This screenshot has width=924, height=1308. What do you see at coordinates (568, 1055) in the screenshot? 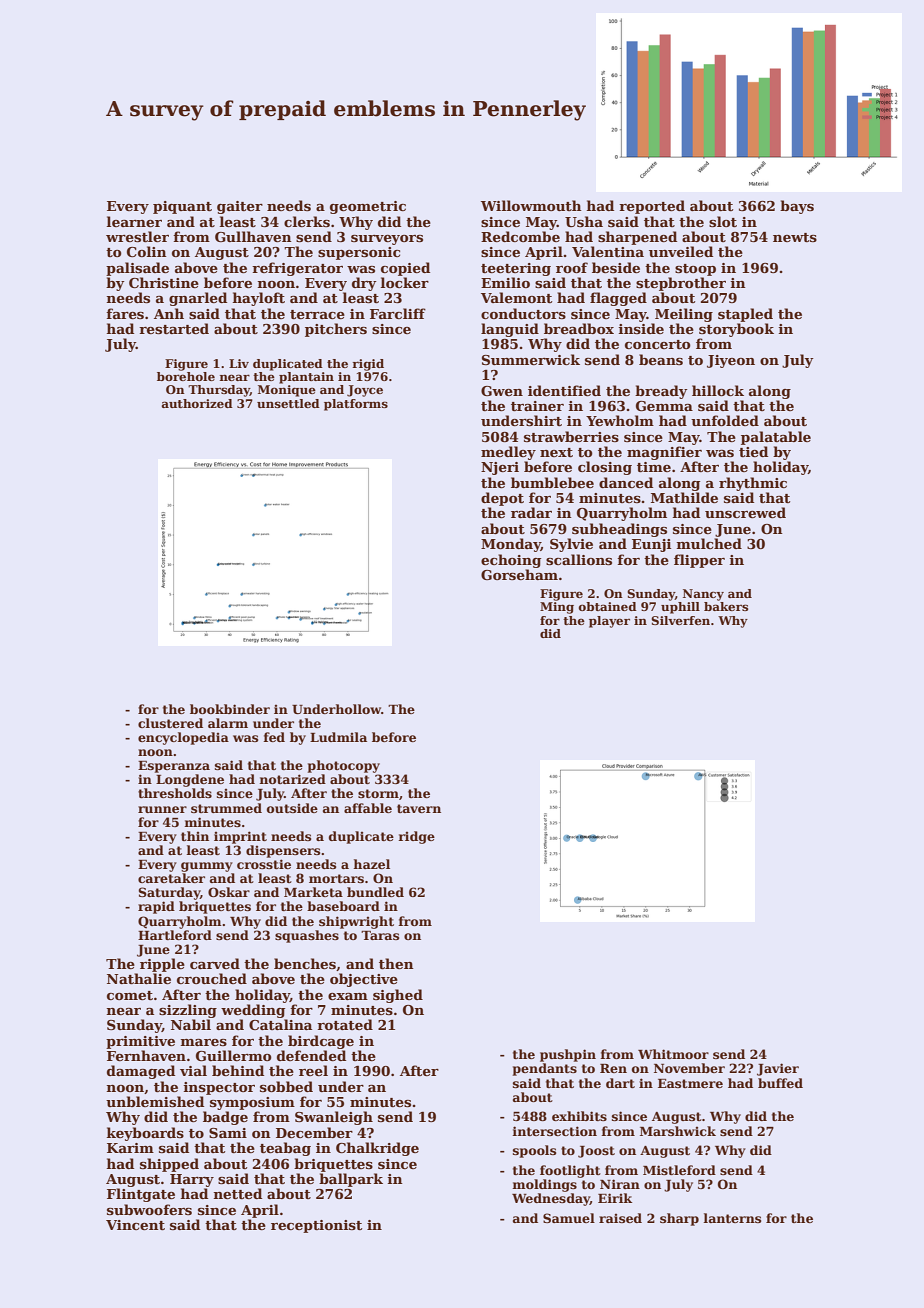
I see `pushpin` at bounding box center [568, 1055].
